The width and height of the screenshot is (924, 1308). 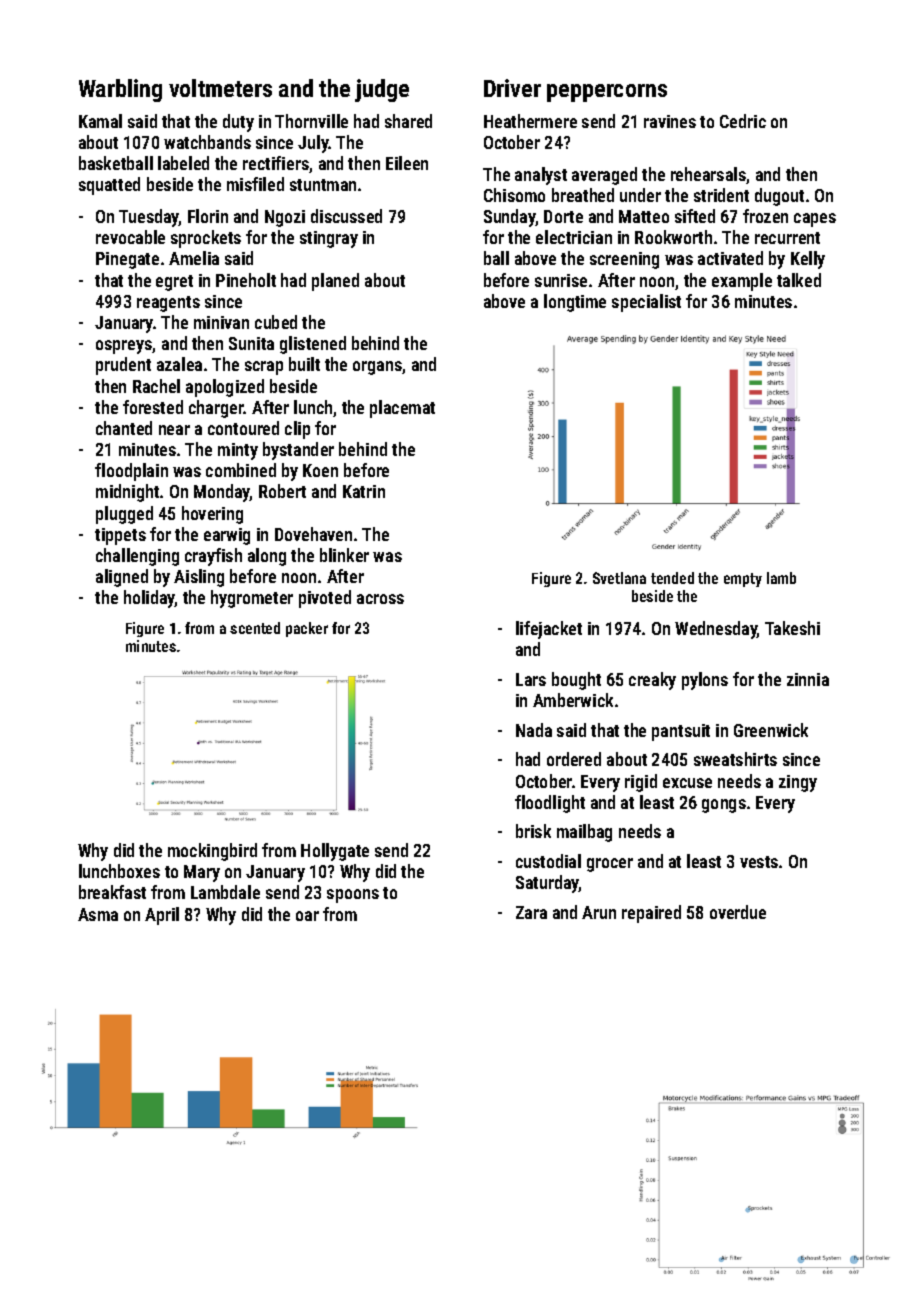 What do you see at coordinates (227, 536) in the screenshot?
I see `earwig` at bounding box center [227, 536].
